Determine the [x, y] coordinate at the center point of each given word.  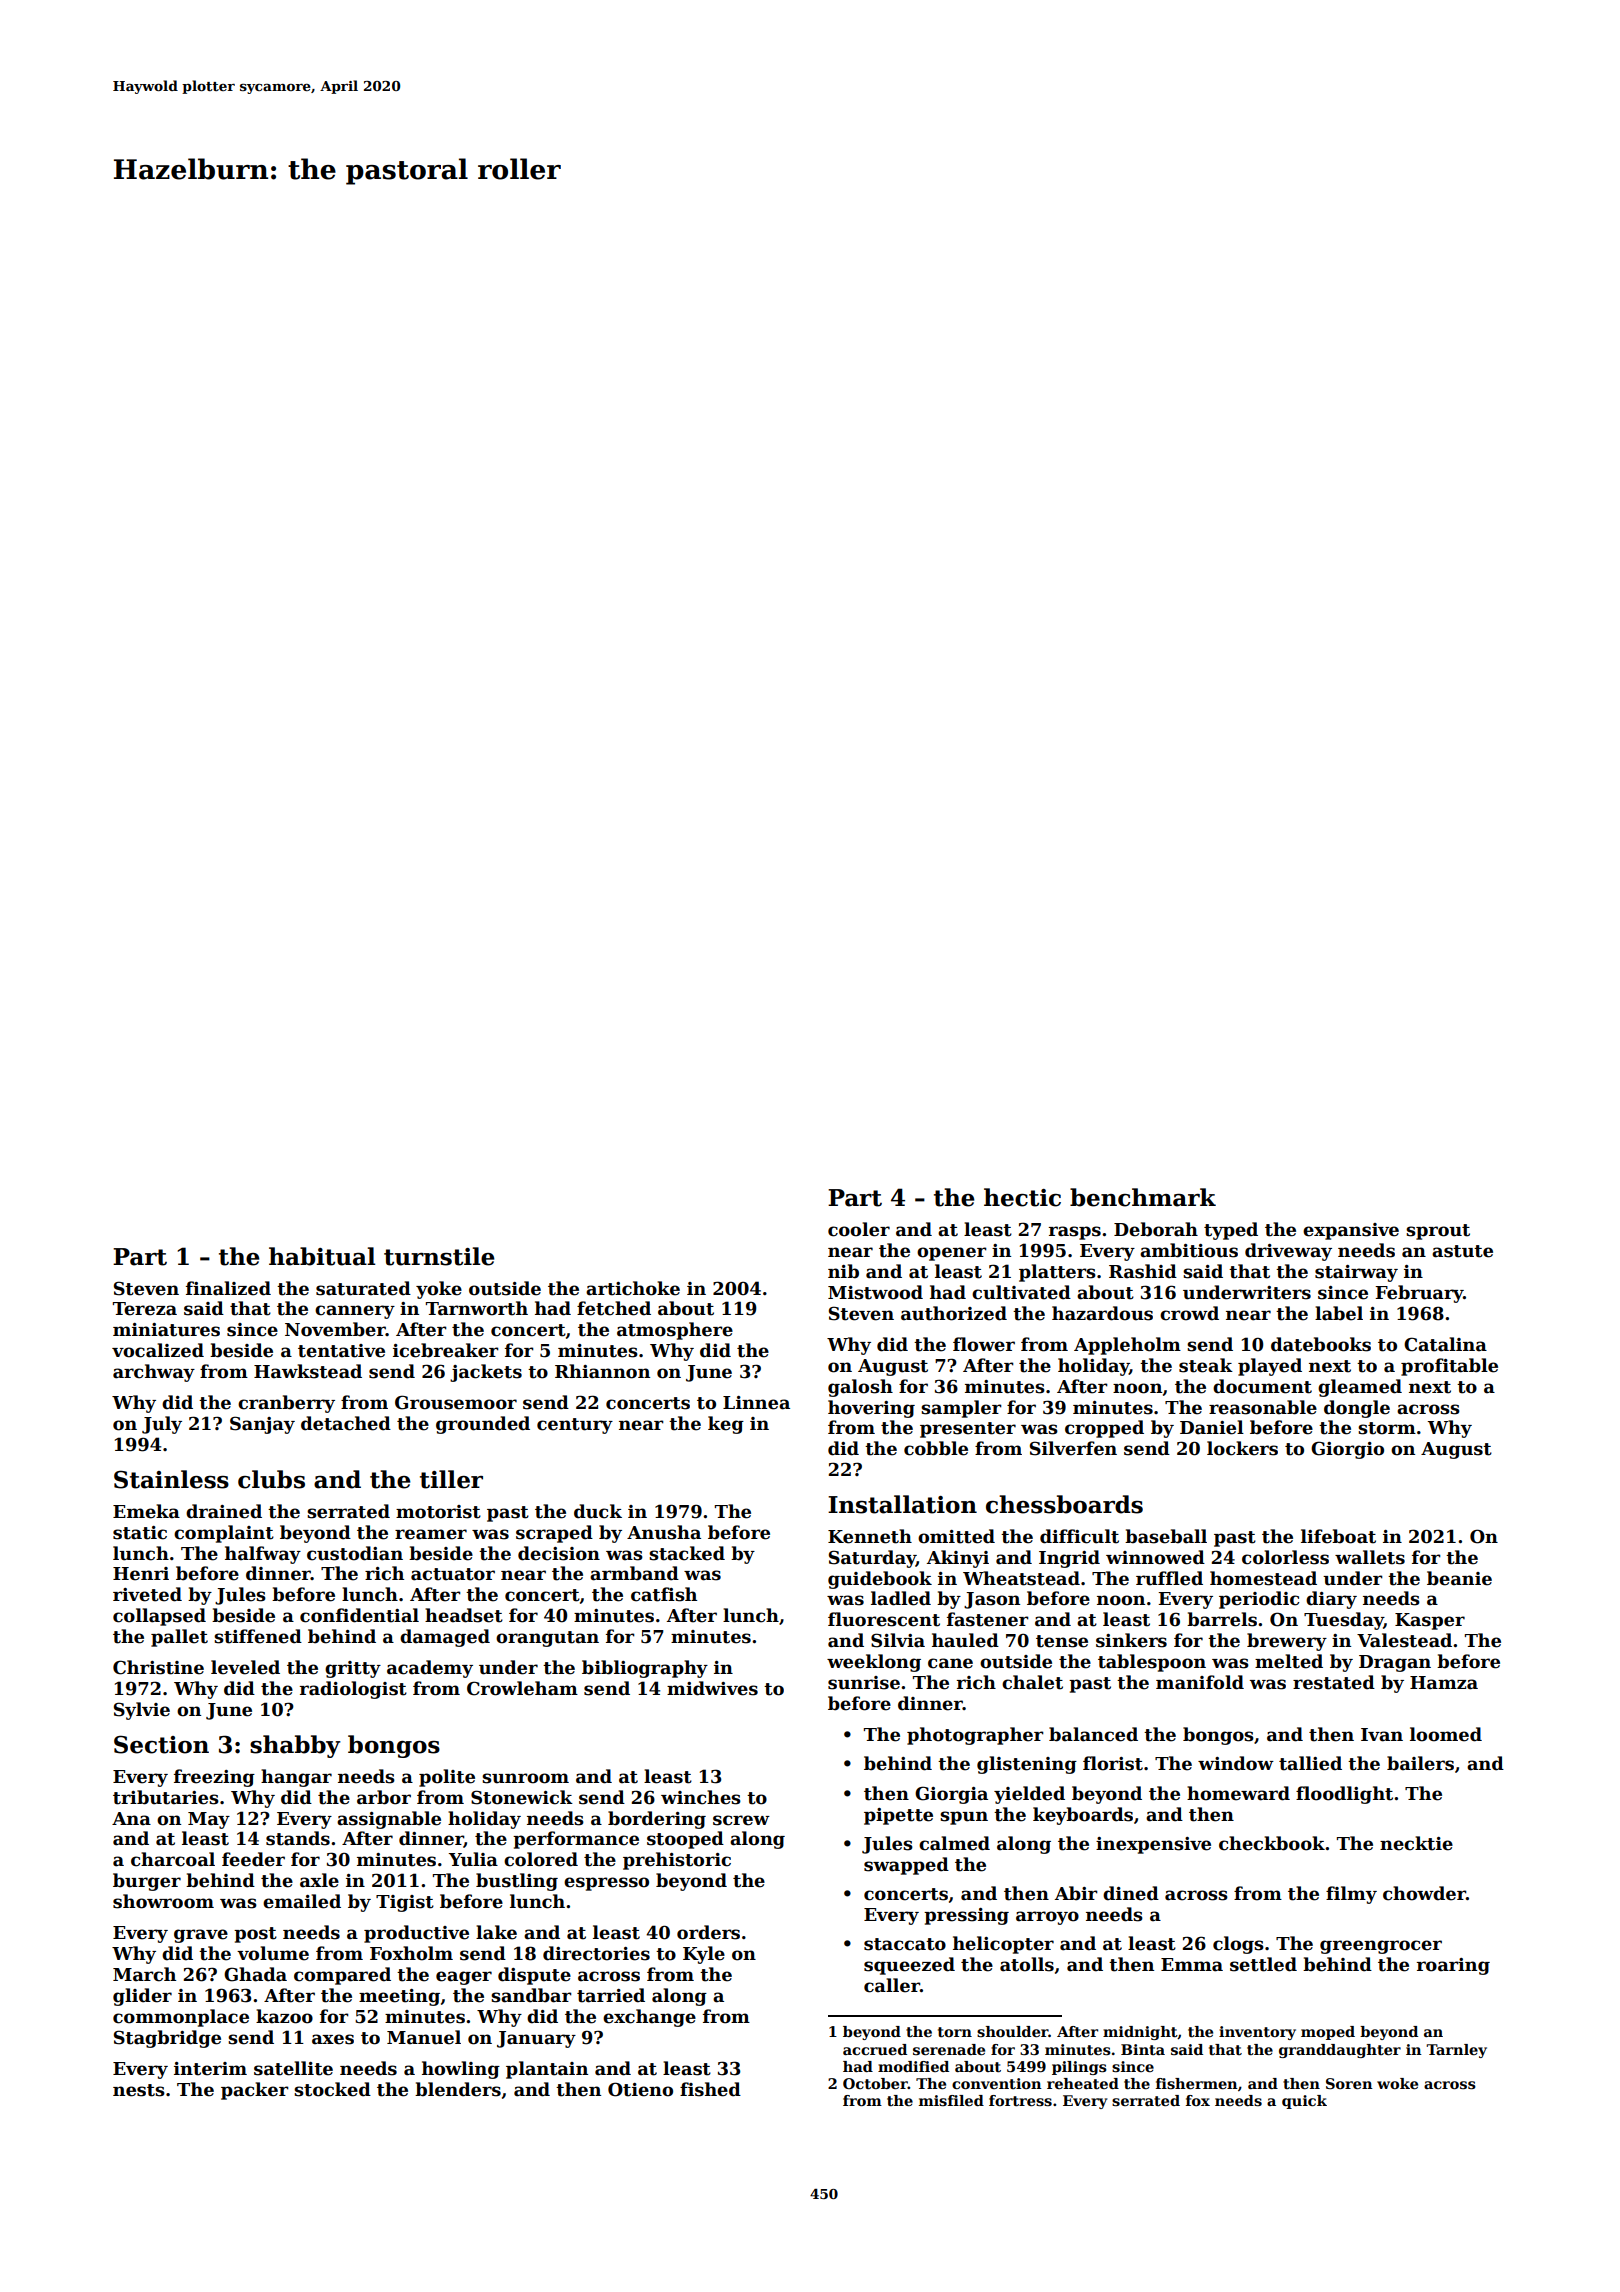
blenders [458, 2089]
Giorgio [1347, 1450]
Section [161, 1744]
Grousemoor [456, 1402]
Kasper [1430, 1621]
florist [1113, 1763]
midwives [712, 1688]
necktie [1416, 1843]
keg [726, 1425]
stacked [687, 1553]
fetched [614, 1308]
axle [319, 1880]
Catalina [1445, 1344]
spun [964, 1818]
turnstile [439, 1256]
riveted [147, 1594]
